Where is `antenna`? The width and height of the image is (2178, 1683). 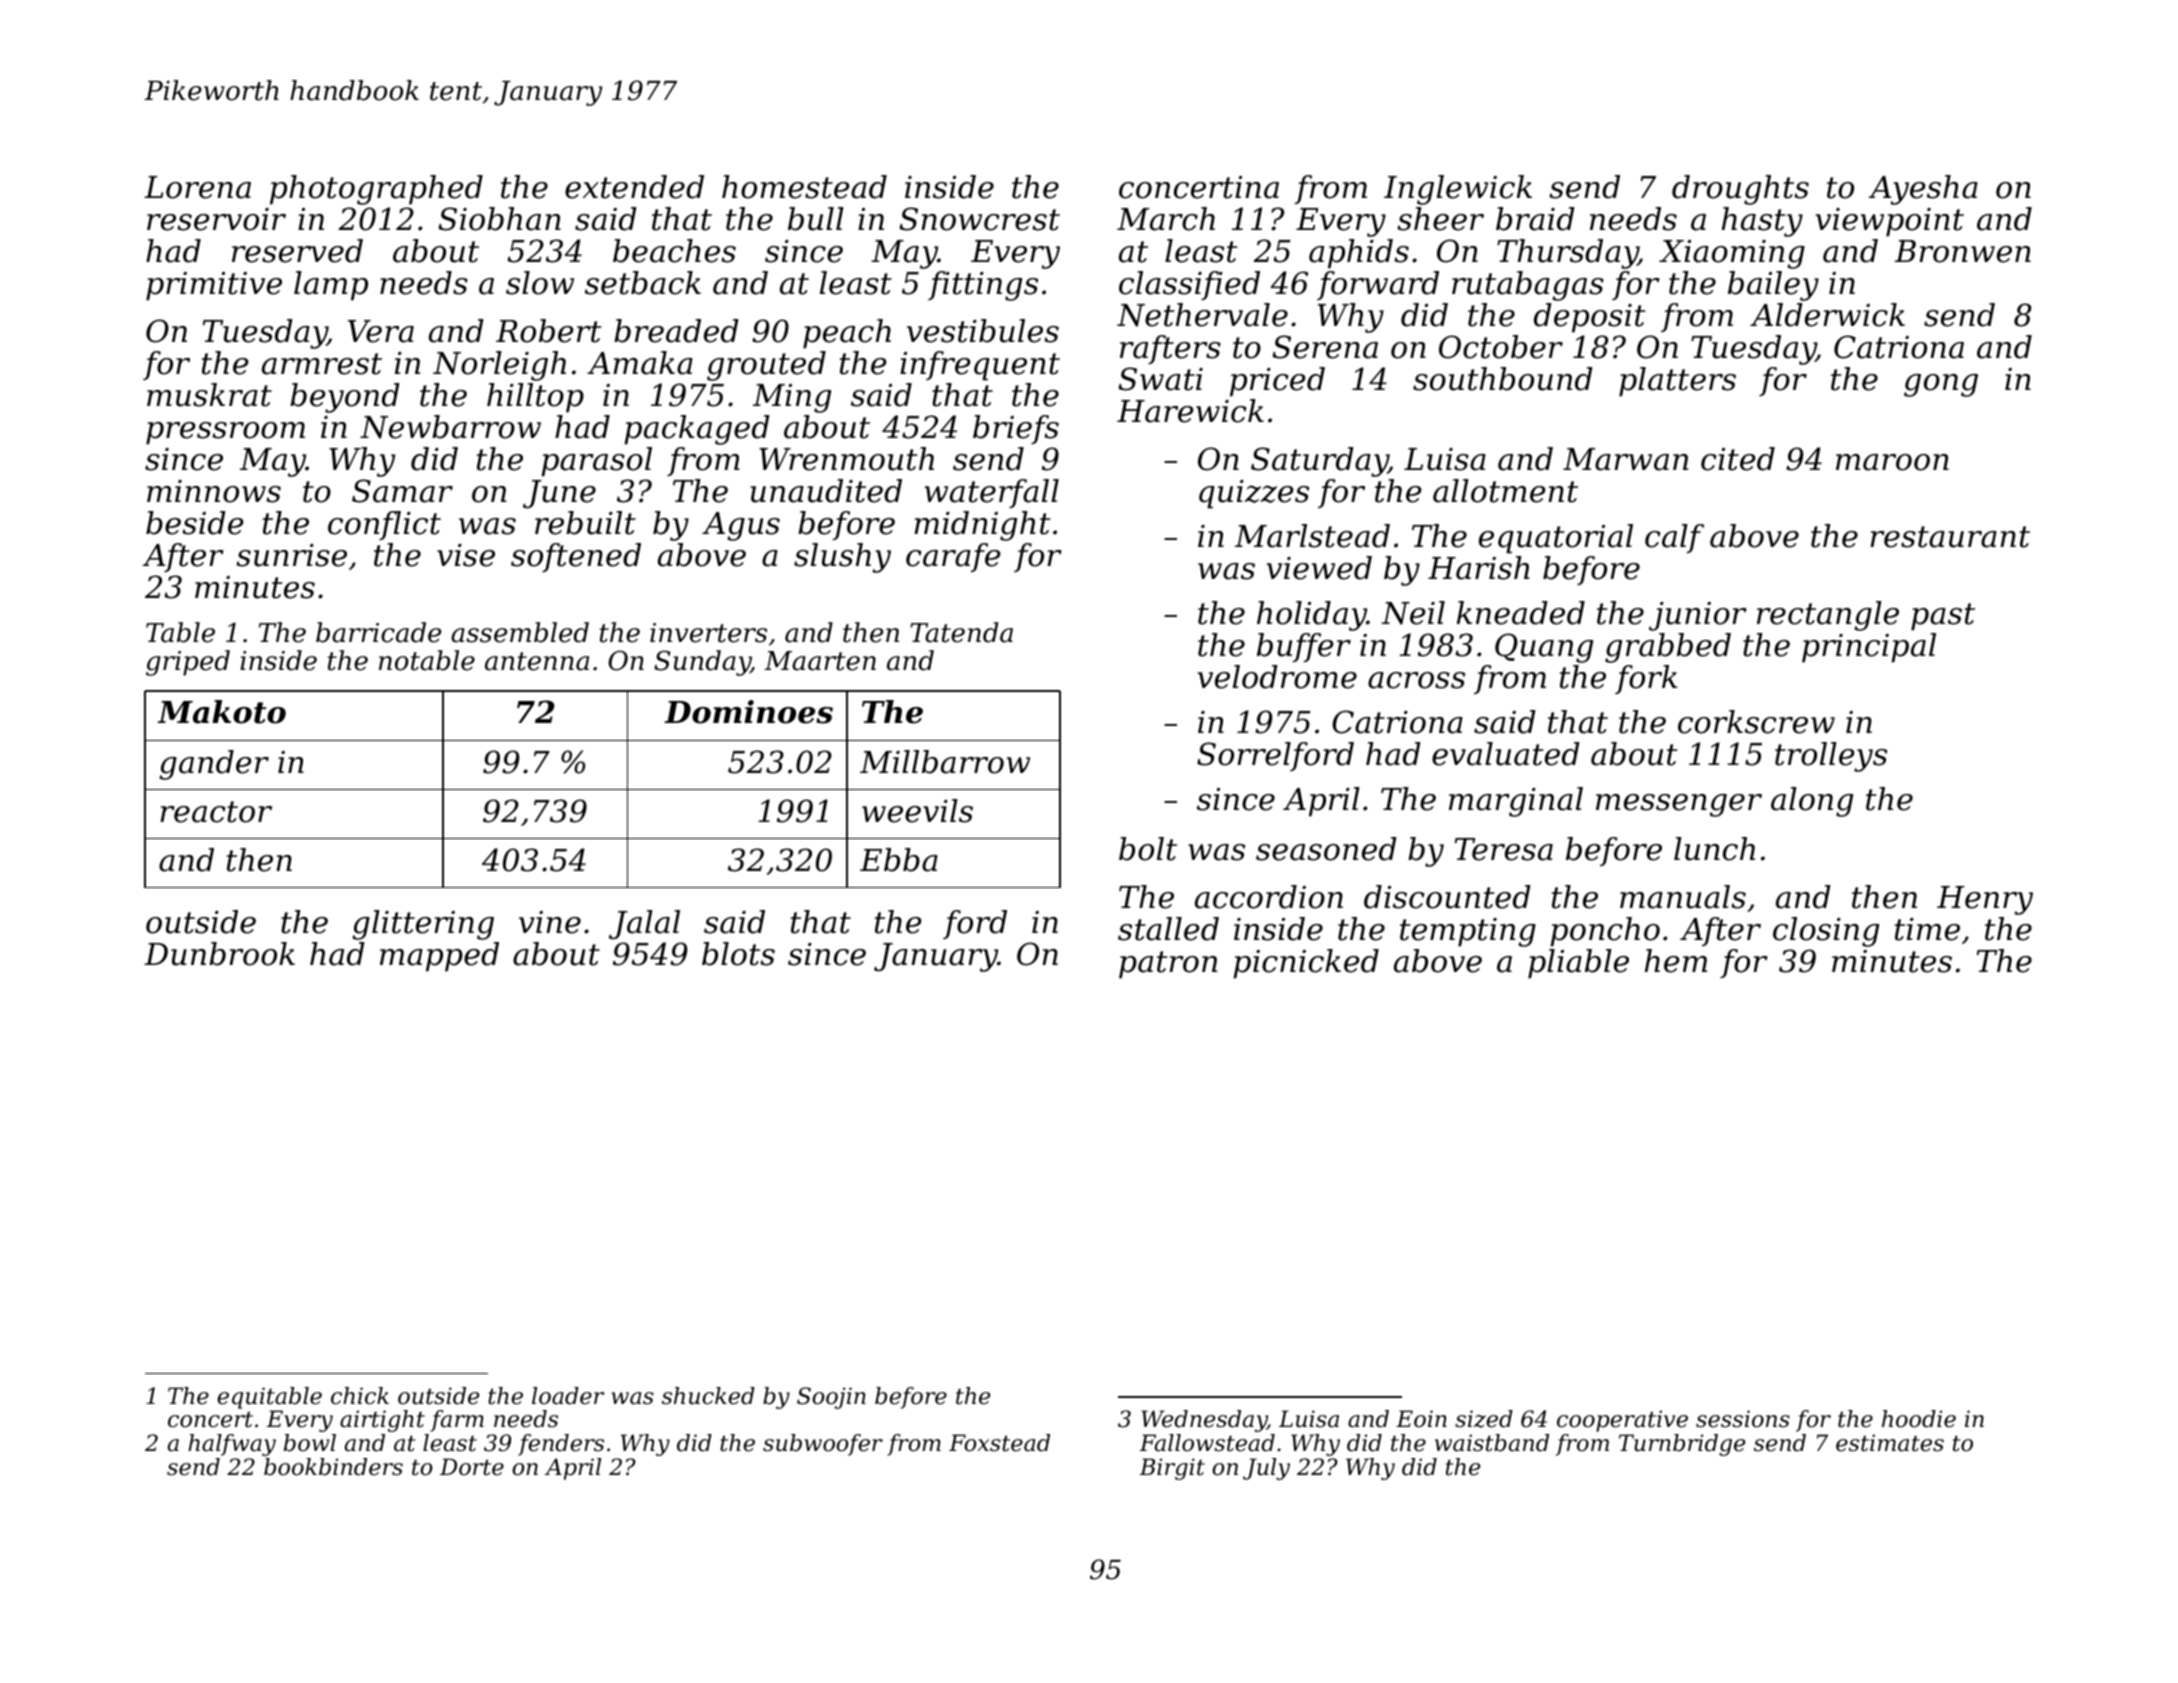
antenna is located at coordinates (537, 661).
